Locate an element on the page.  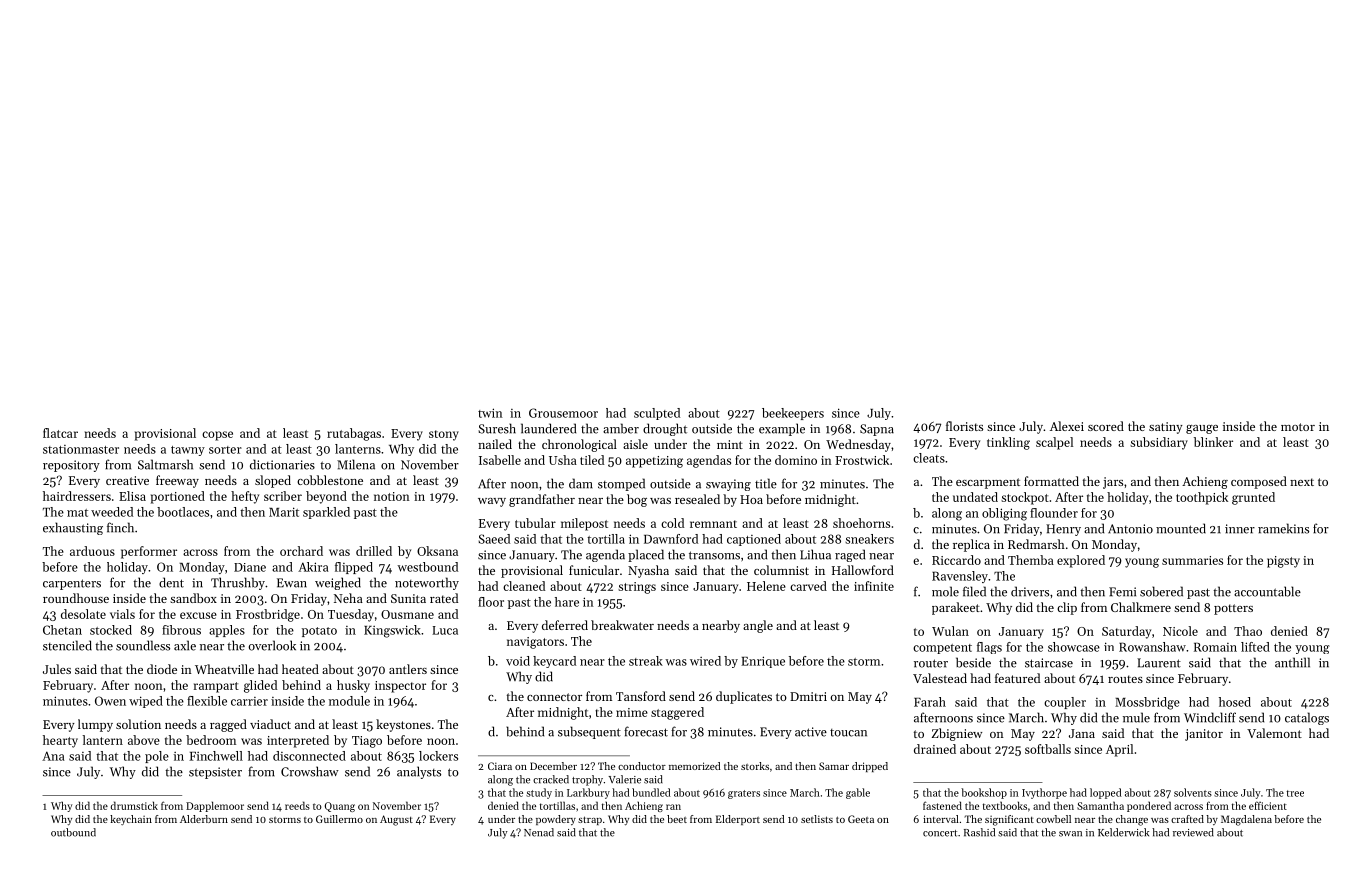
drumstick is located at coordinates (134, 805).
